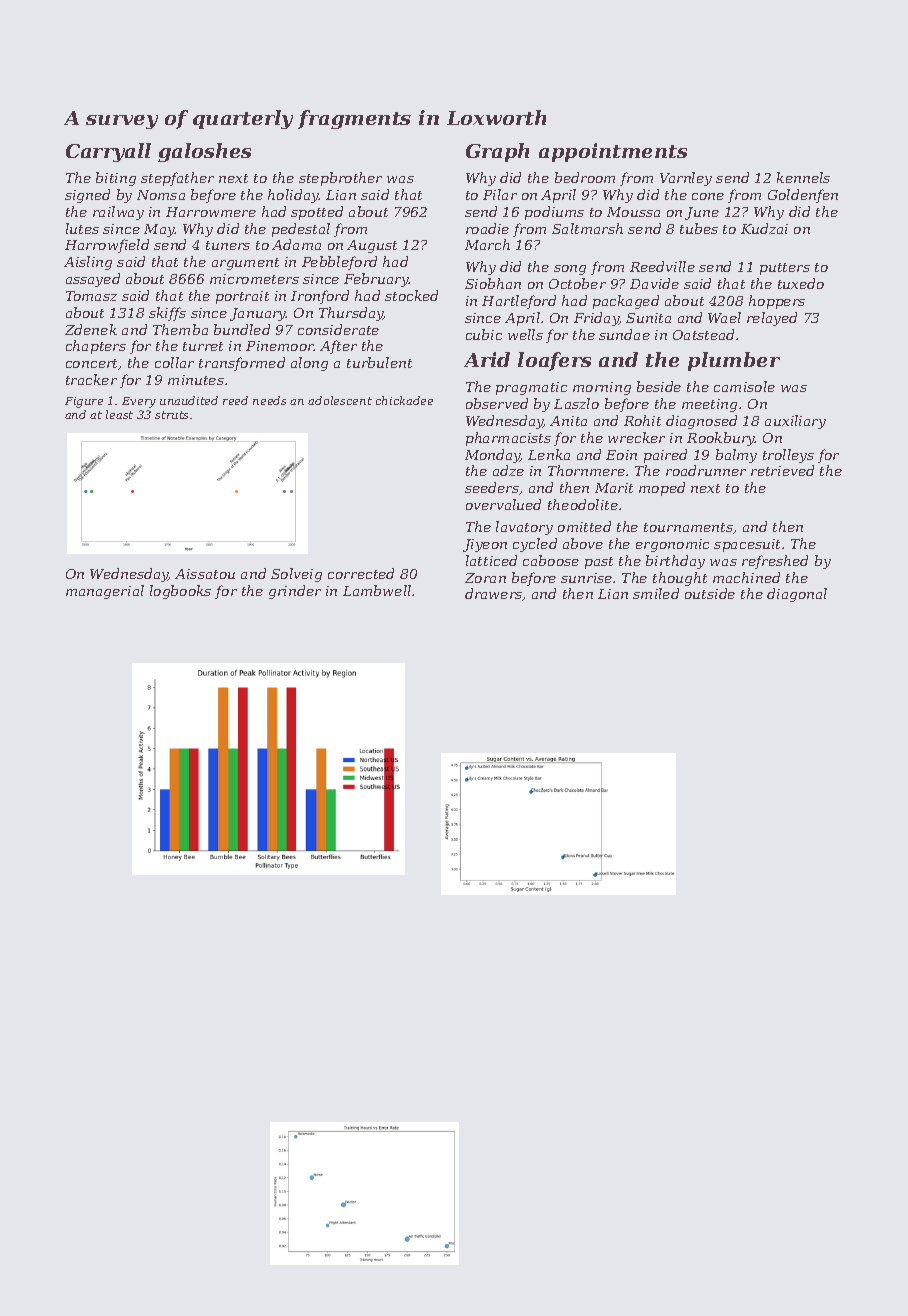 Image resolution: width=908 pixels, height=1316 pixels. I want to click on grinder, so click(295, 592).
